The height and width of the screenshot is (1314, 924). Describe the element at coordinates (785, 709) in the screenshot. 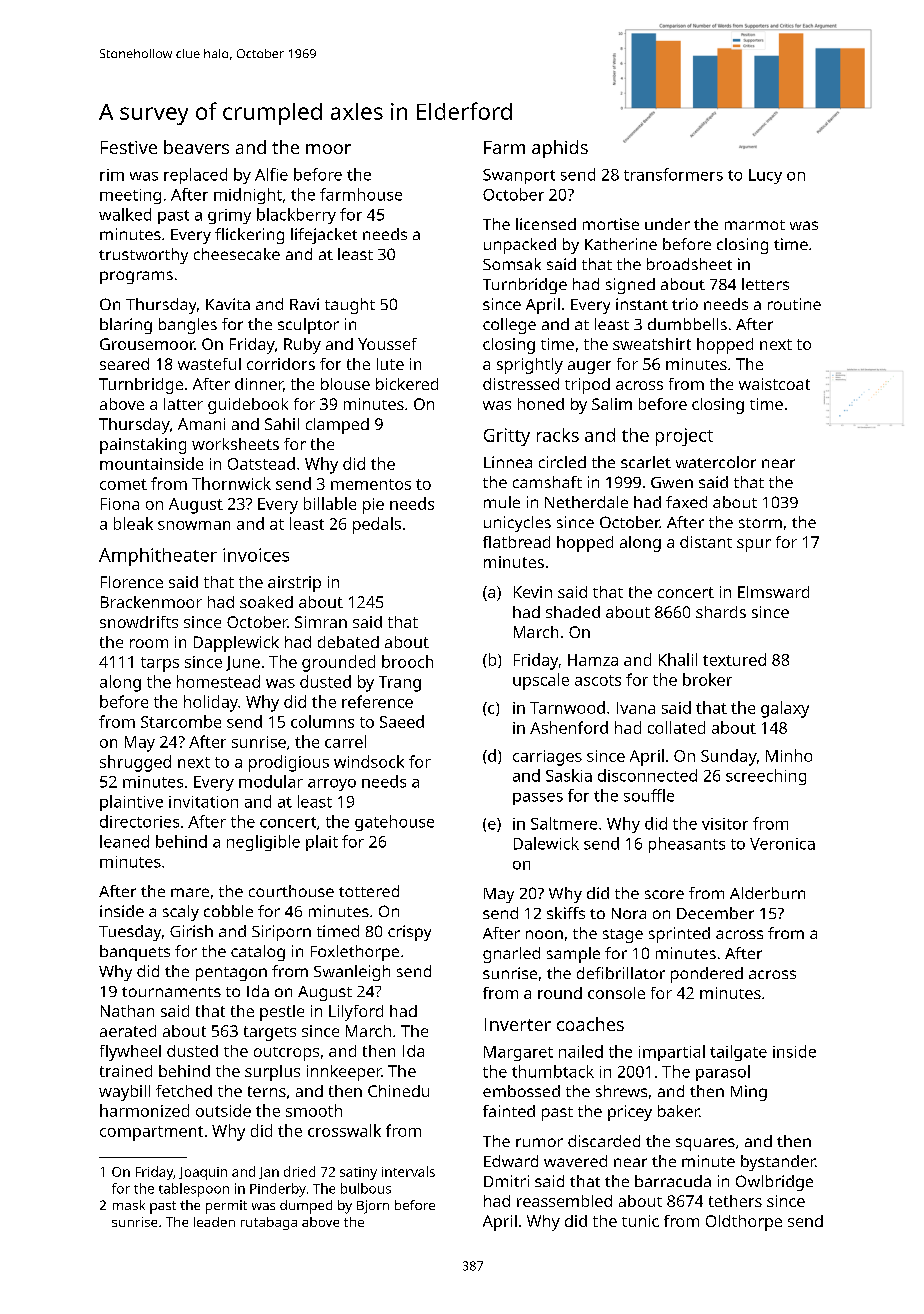

I see `galaxy` at that location.
